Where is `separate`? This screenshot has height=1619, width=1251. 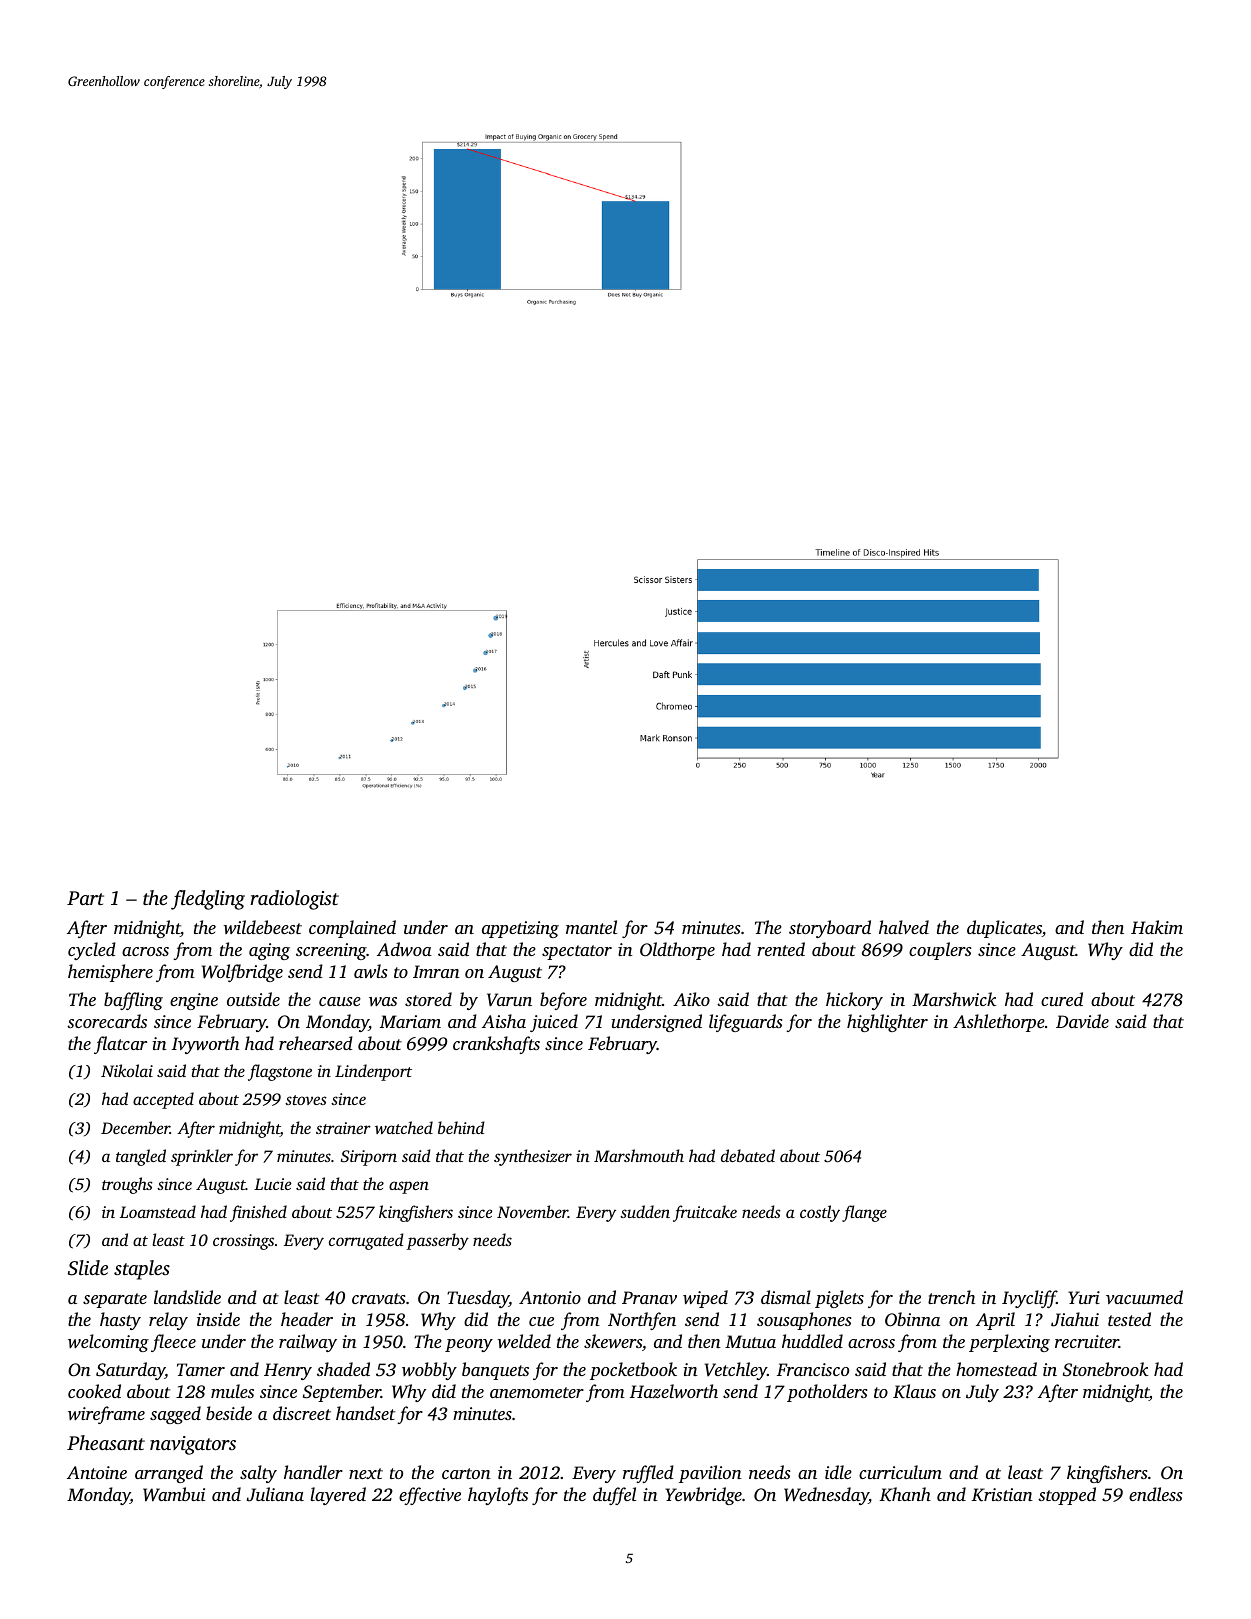
separate is located at coordinates (115, 1300).
